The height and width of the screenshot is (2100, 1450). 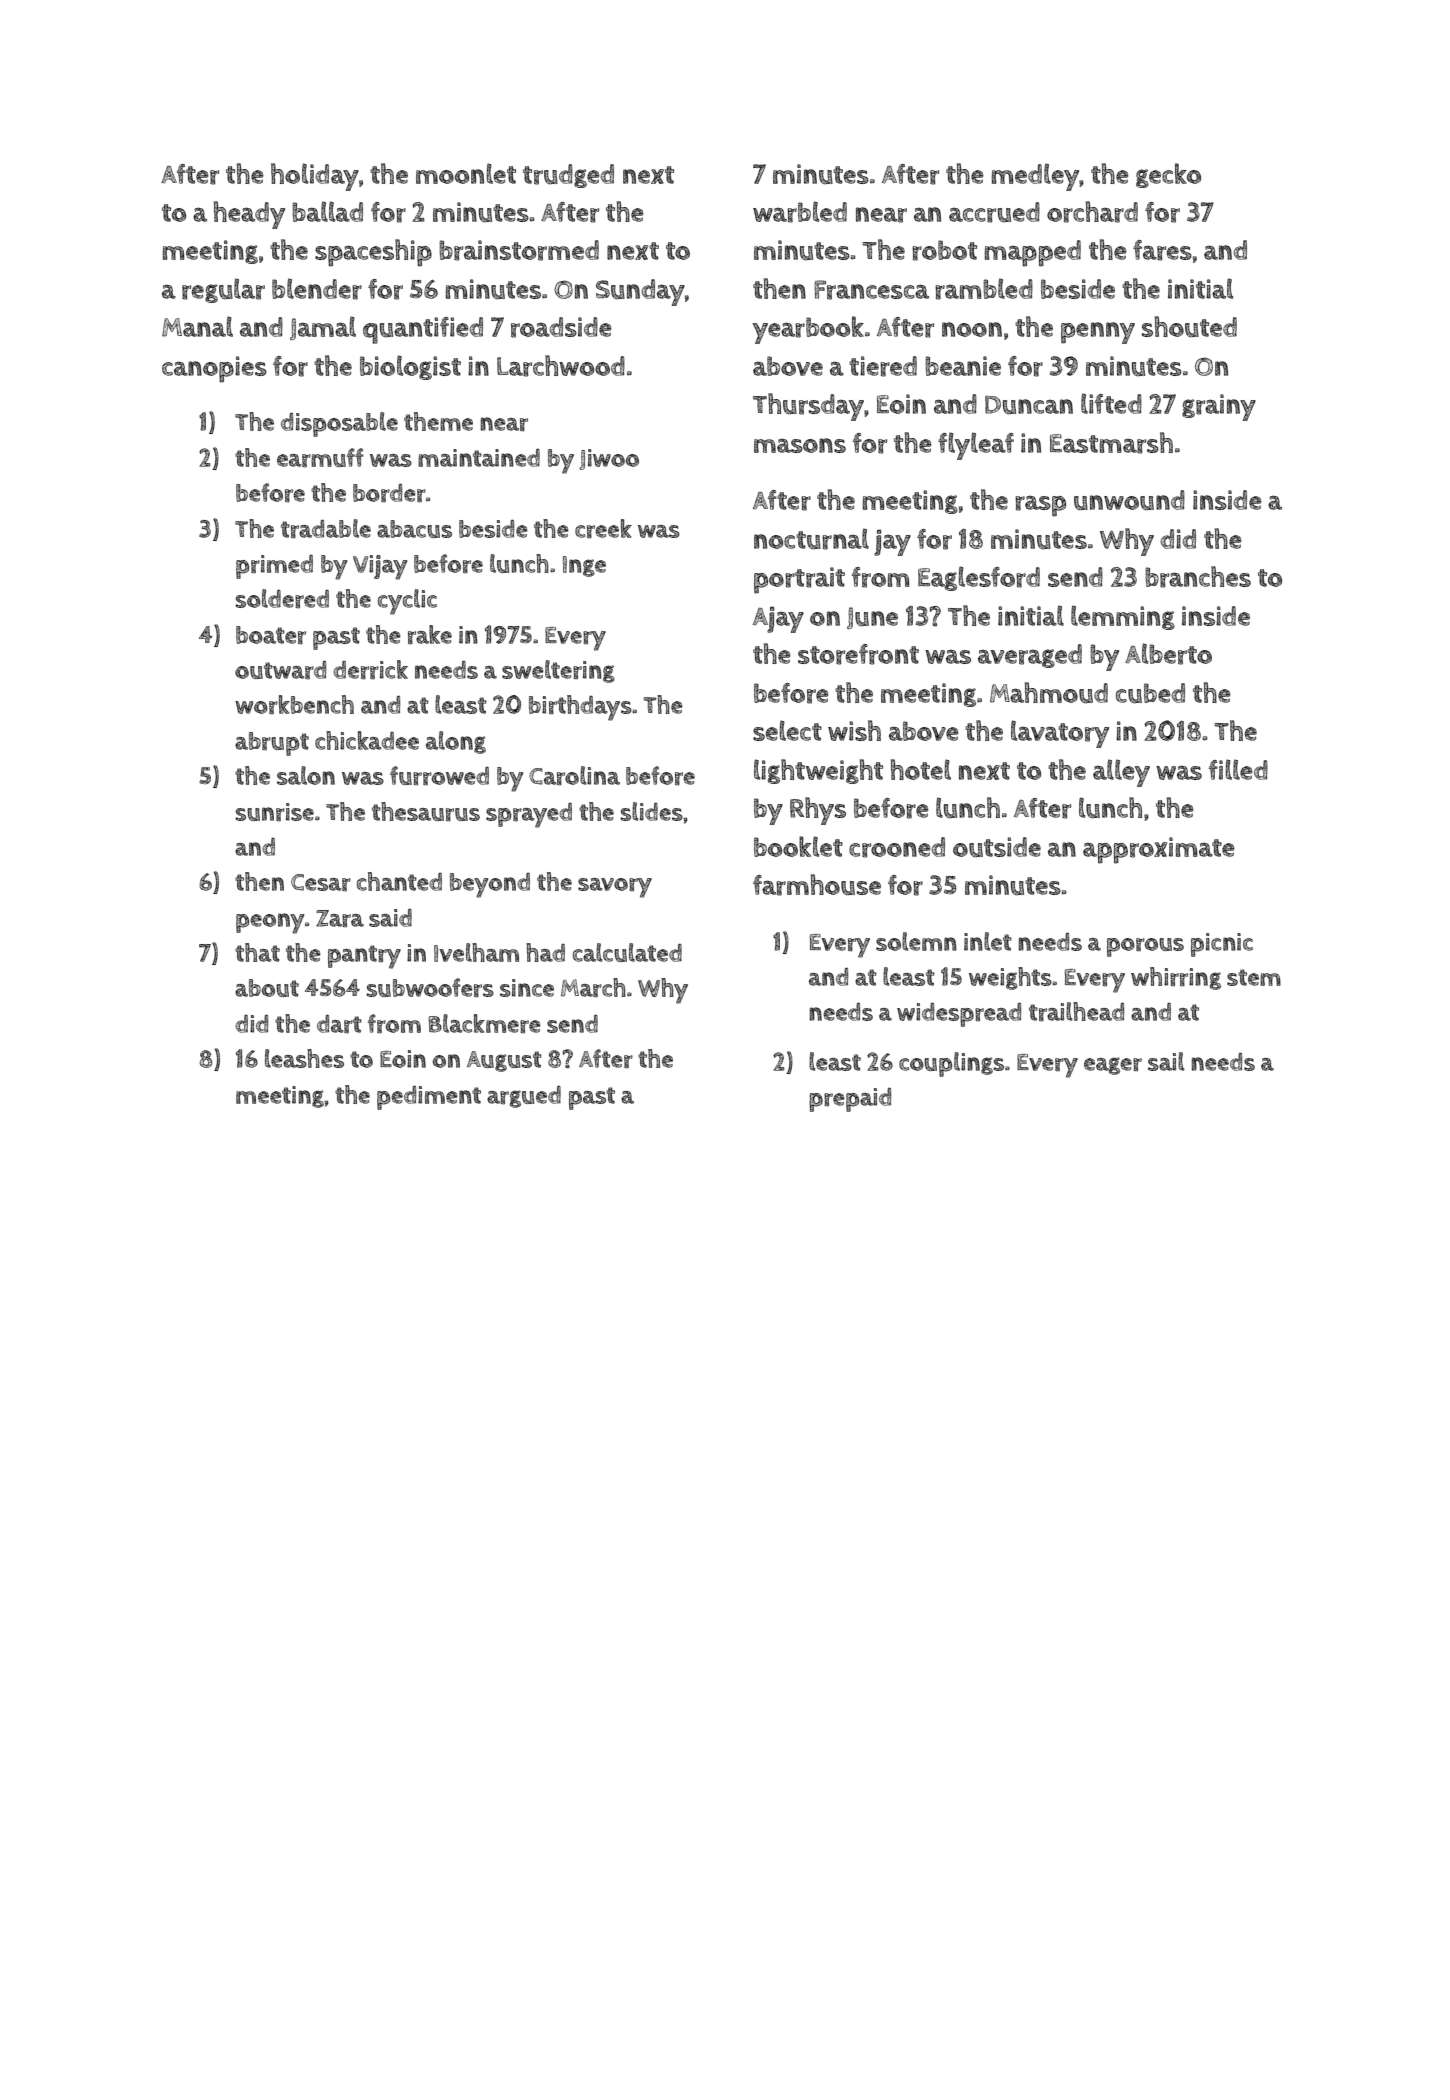 What do you see at coordinates (1030, 656) in the screenshot?
I see `averaged` at bounding box center [1030, 656].
